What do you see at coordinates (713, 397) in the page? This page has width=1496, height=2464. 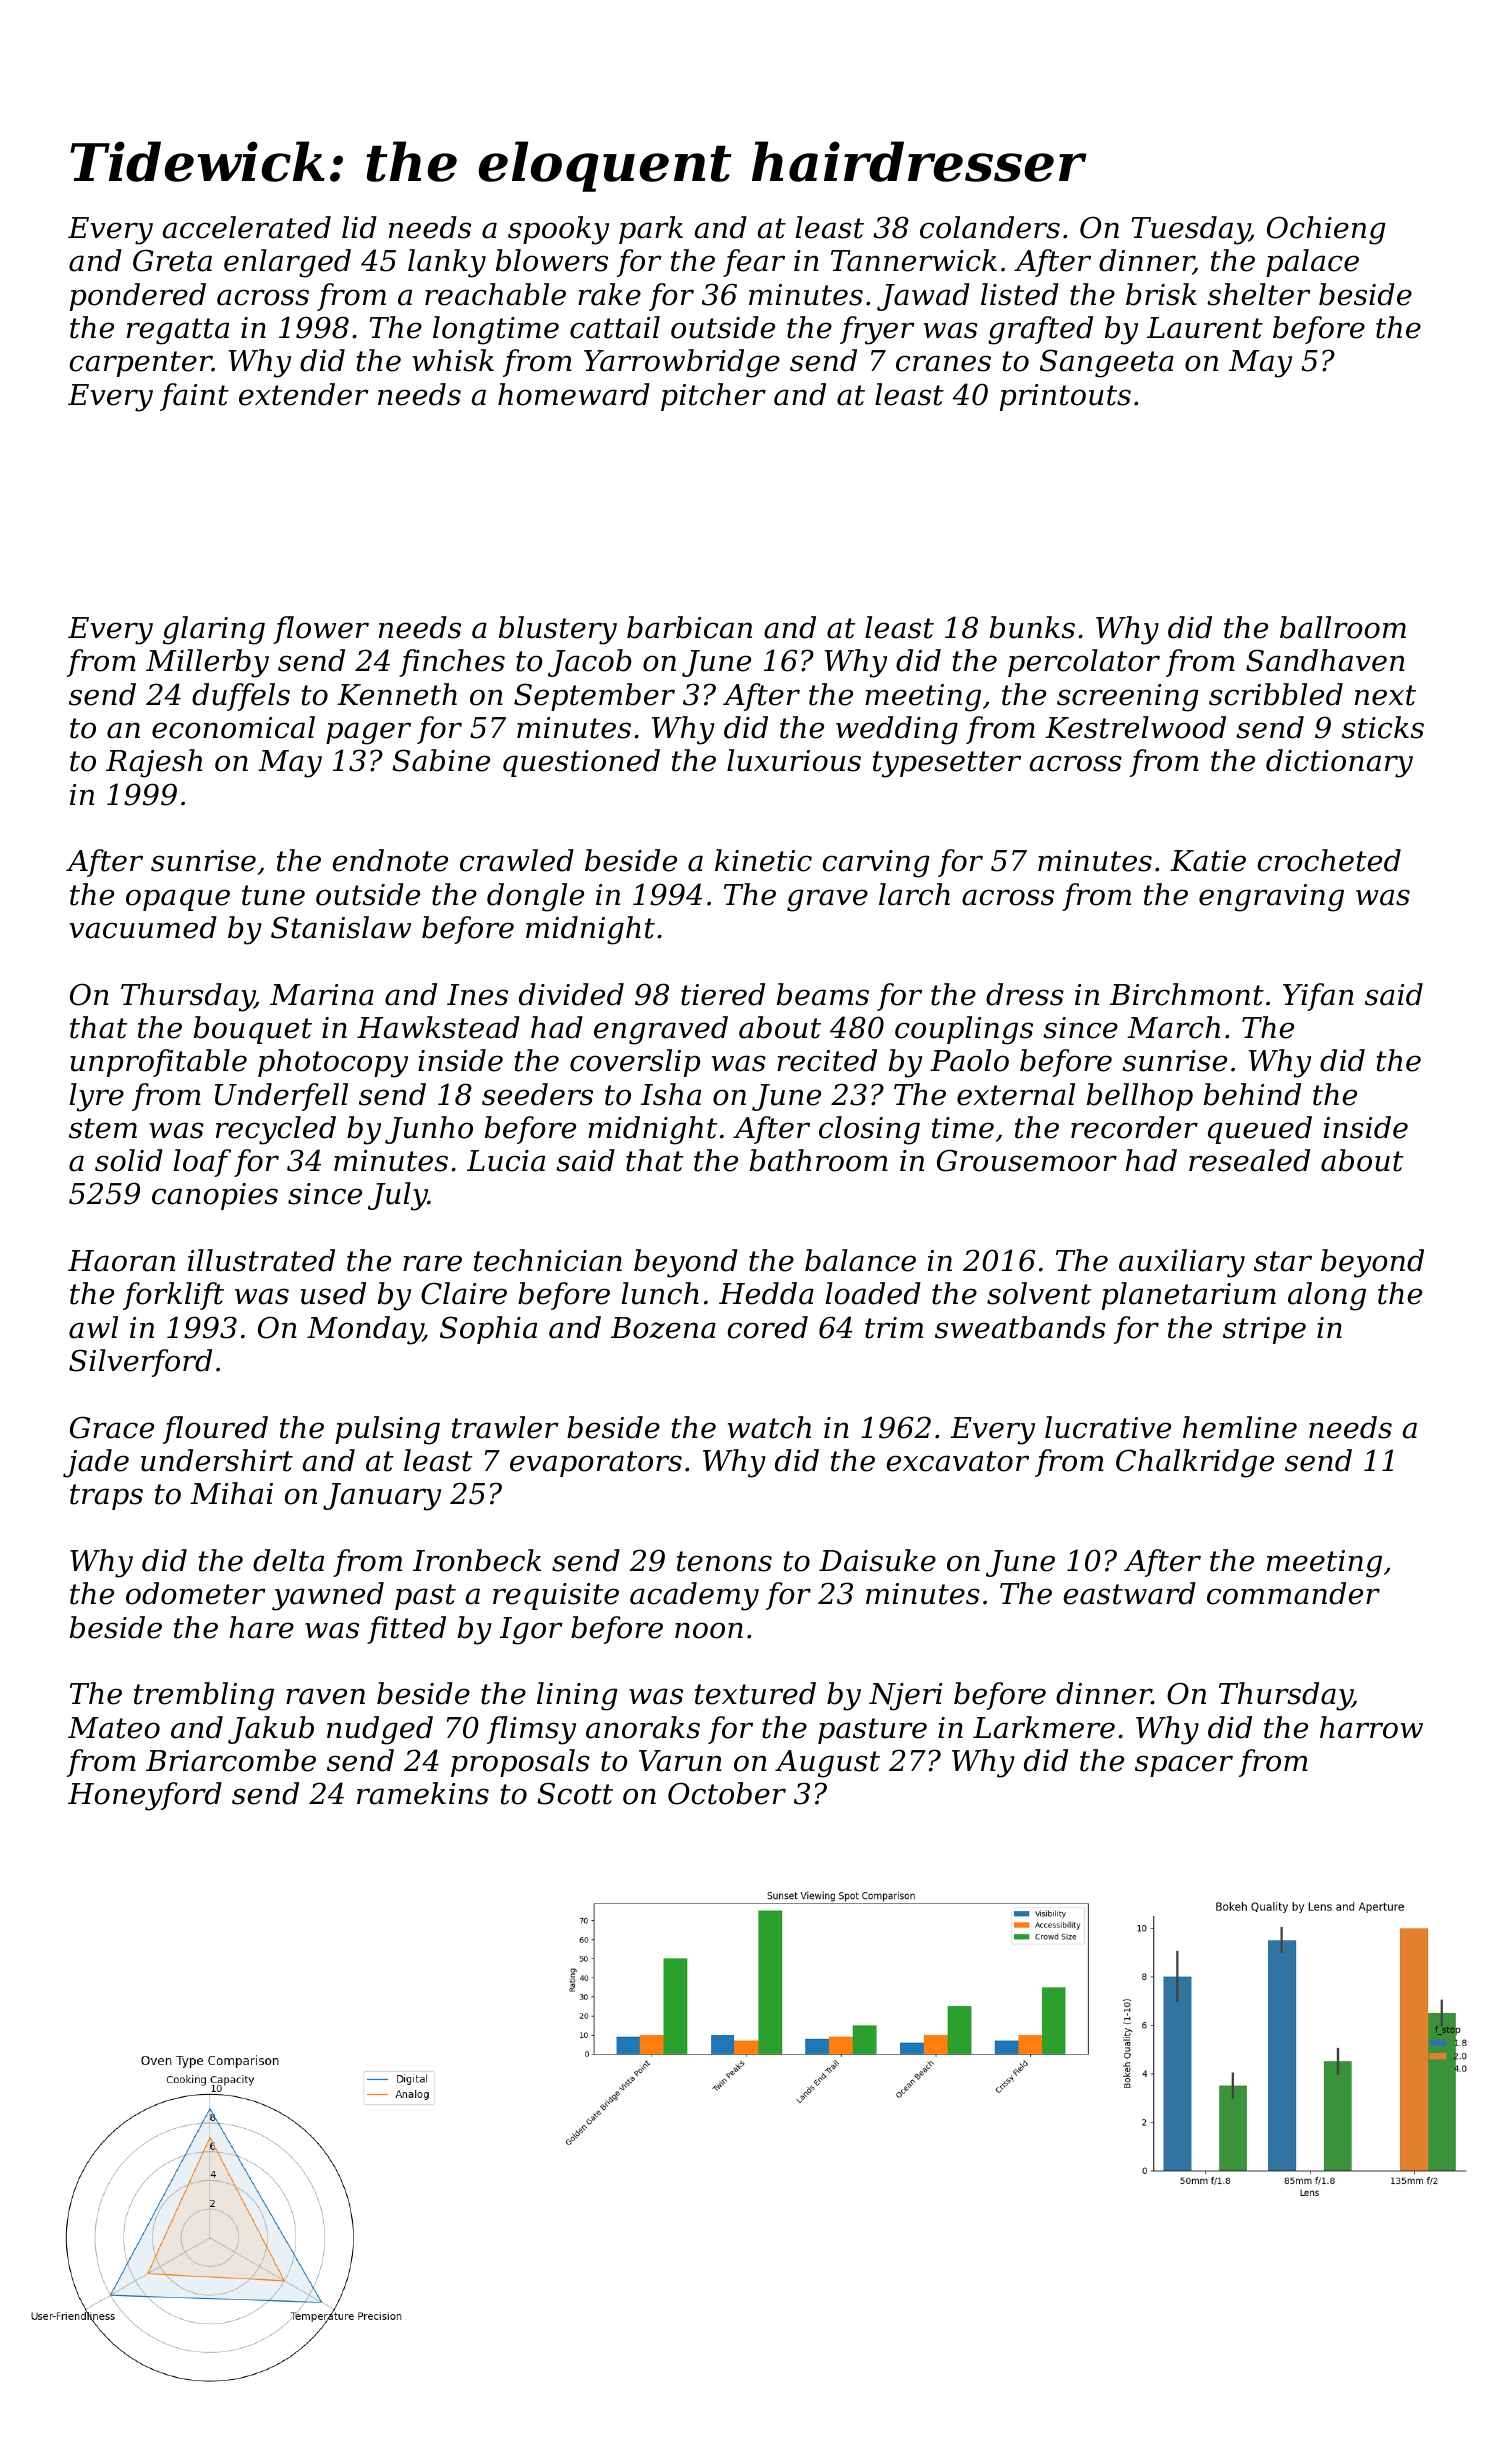 I see `pitcher` at bounding box center [713, 397].
